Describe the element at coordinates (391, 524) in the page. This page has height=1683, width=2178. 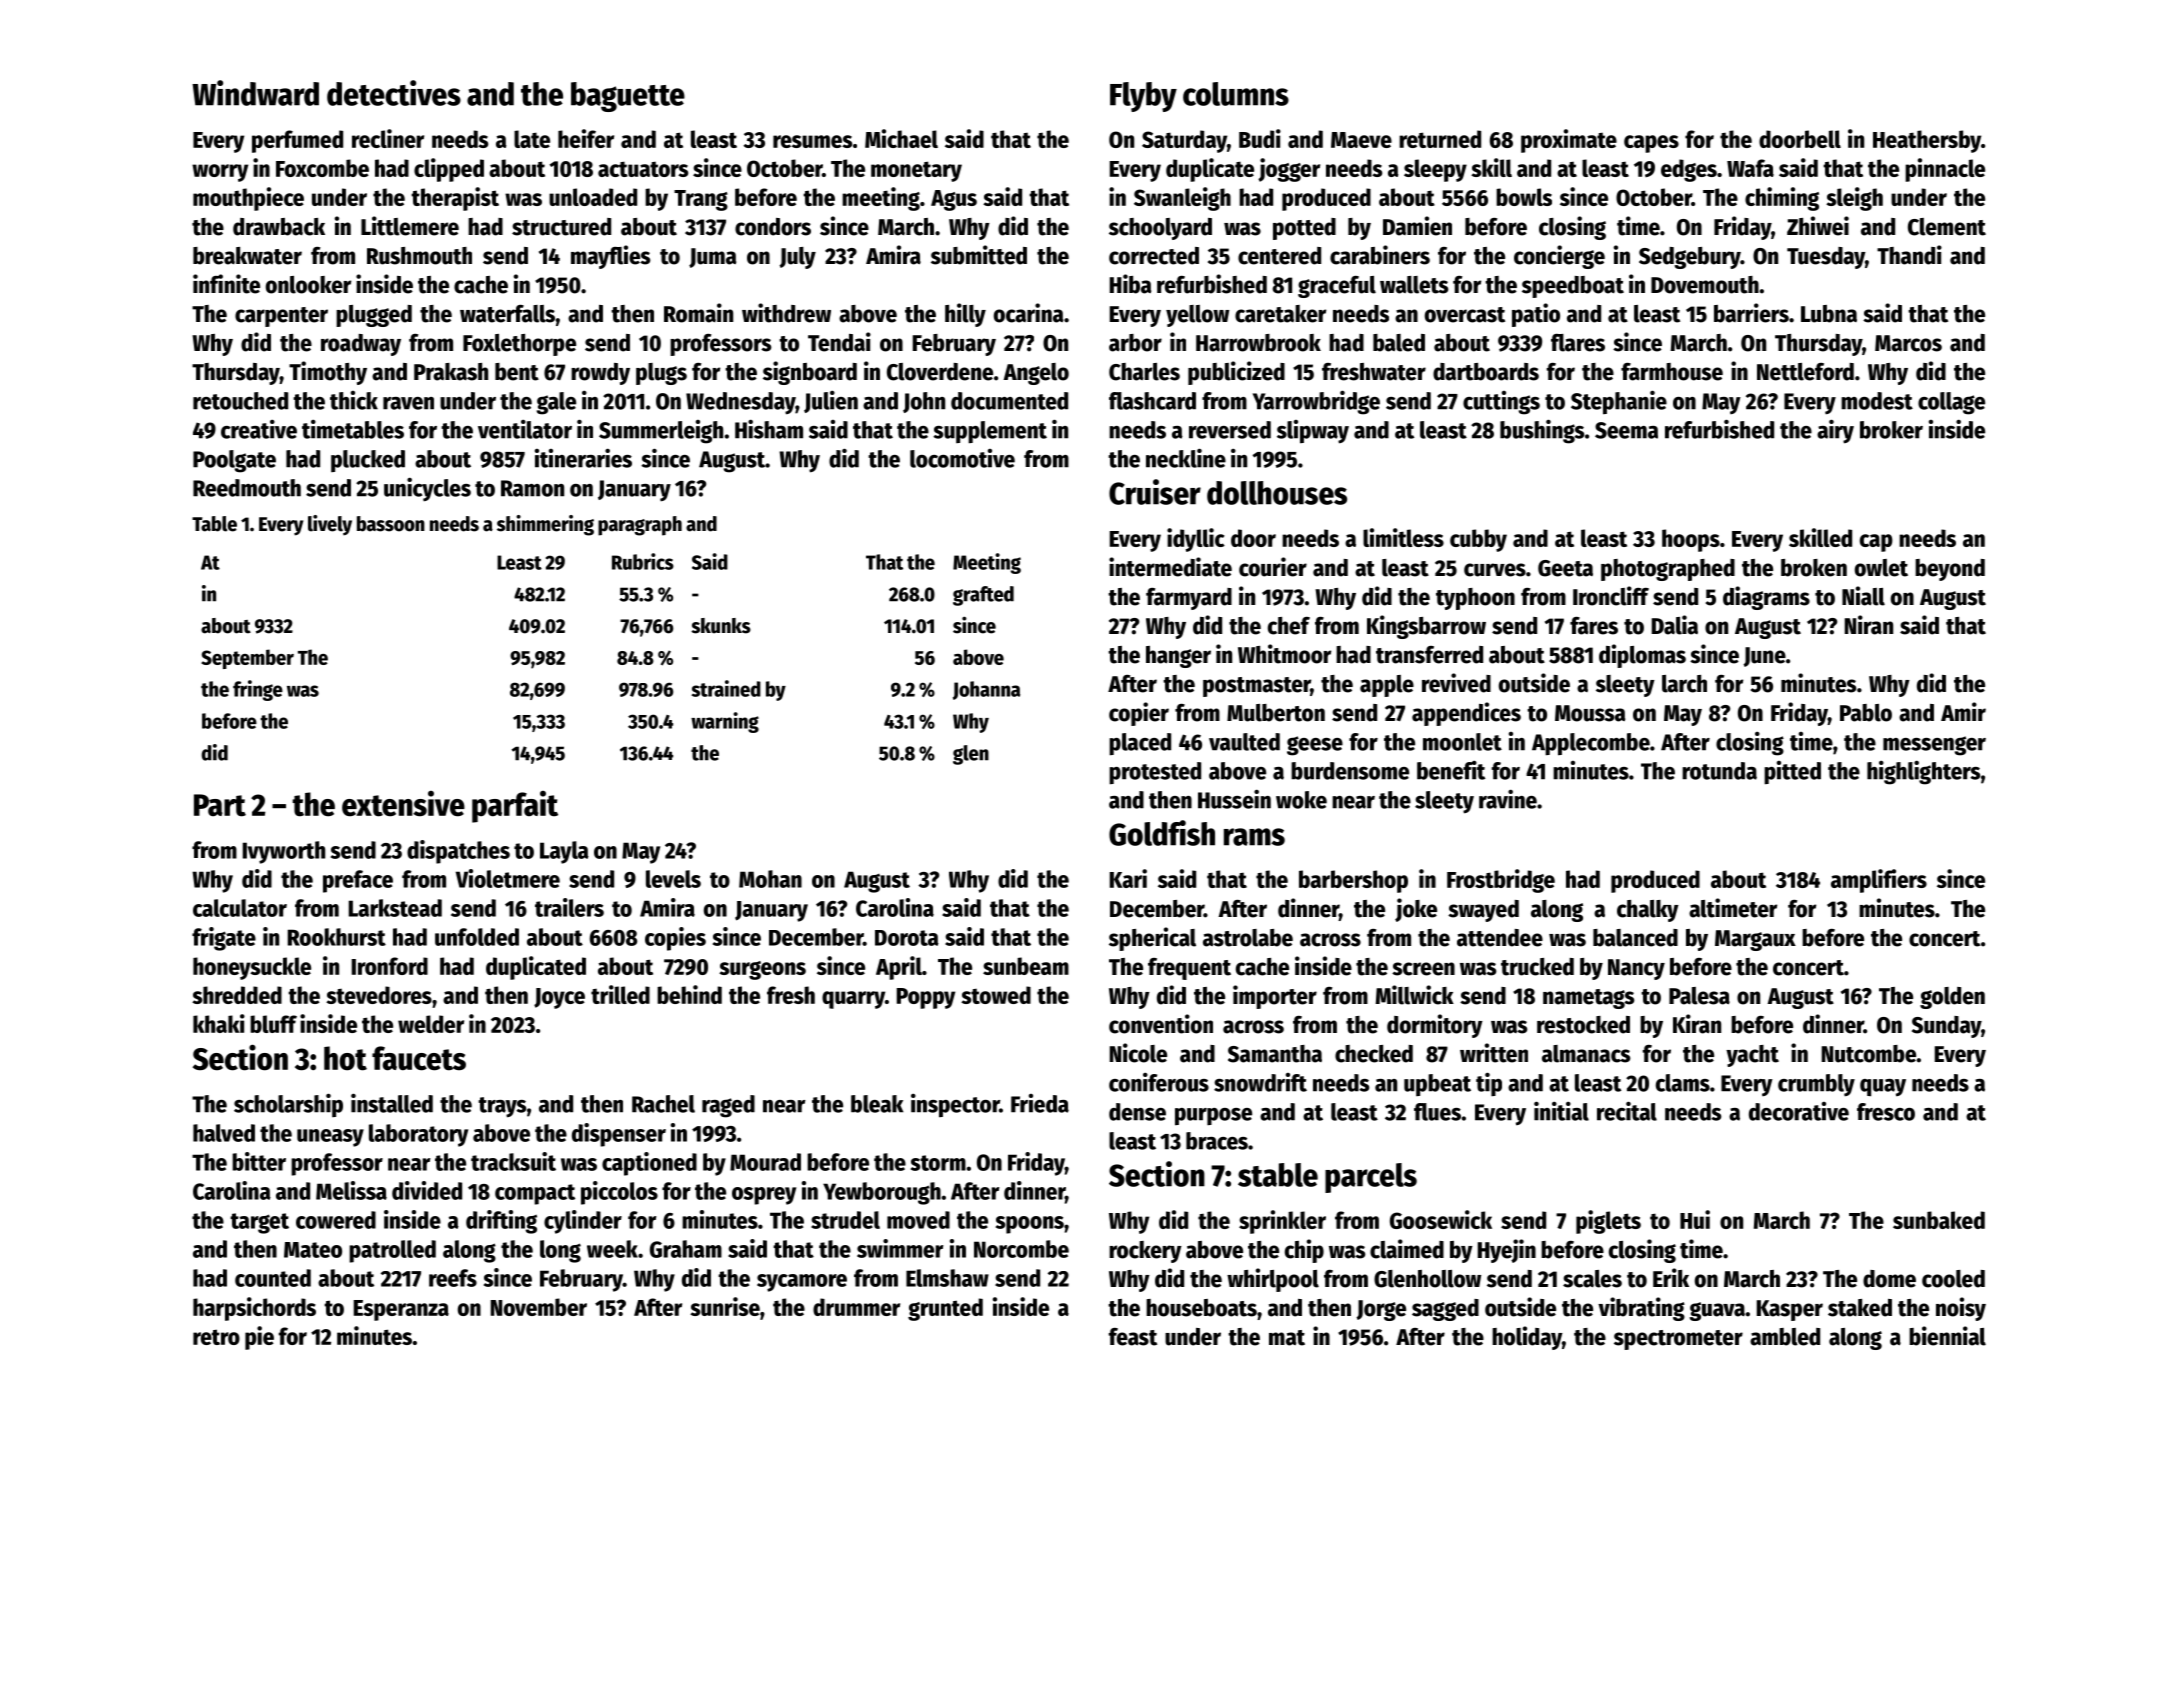
I see `bassoon` at that location.
